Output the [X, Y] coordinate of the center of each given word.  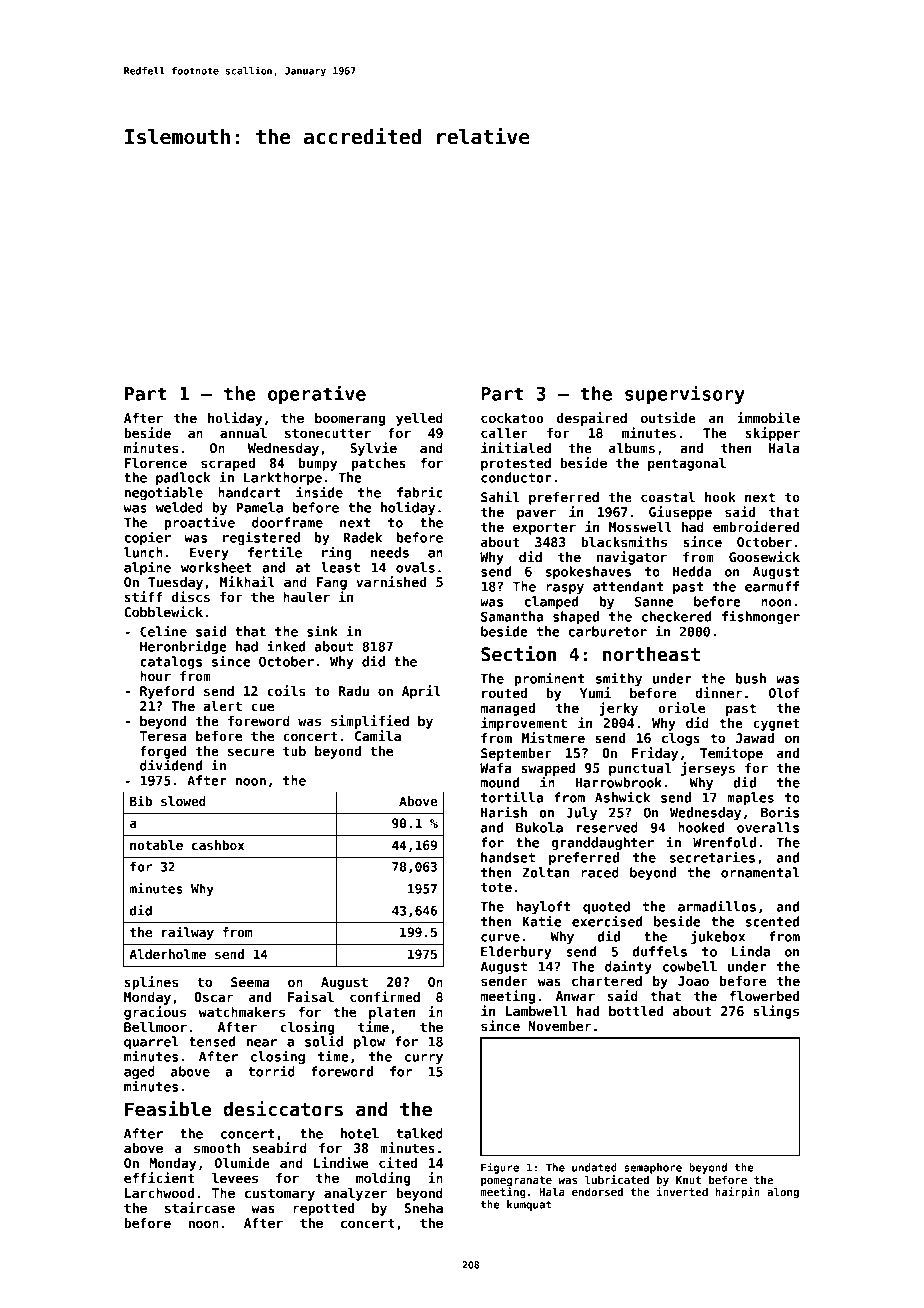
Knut [688, 1180]
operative [317, 394]
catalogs [171, 662]
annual [243, 433]
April [421, 692]
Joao [693, 981]
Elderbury [516, 952]
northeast [651, 654]
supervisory [685, 394]
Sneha [423, 1208]
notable [156, 845]
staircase [200, 1207]
